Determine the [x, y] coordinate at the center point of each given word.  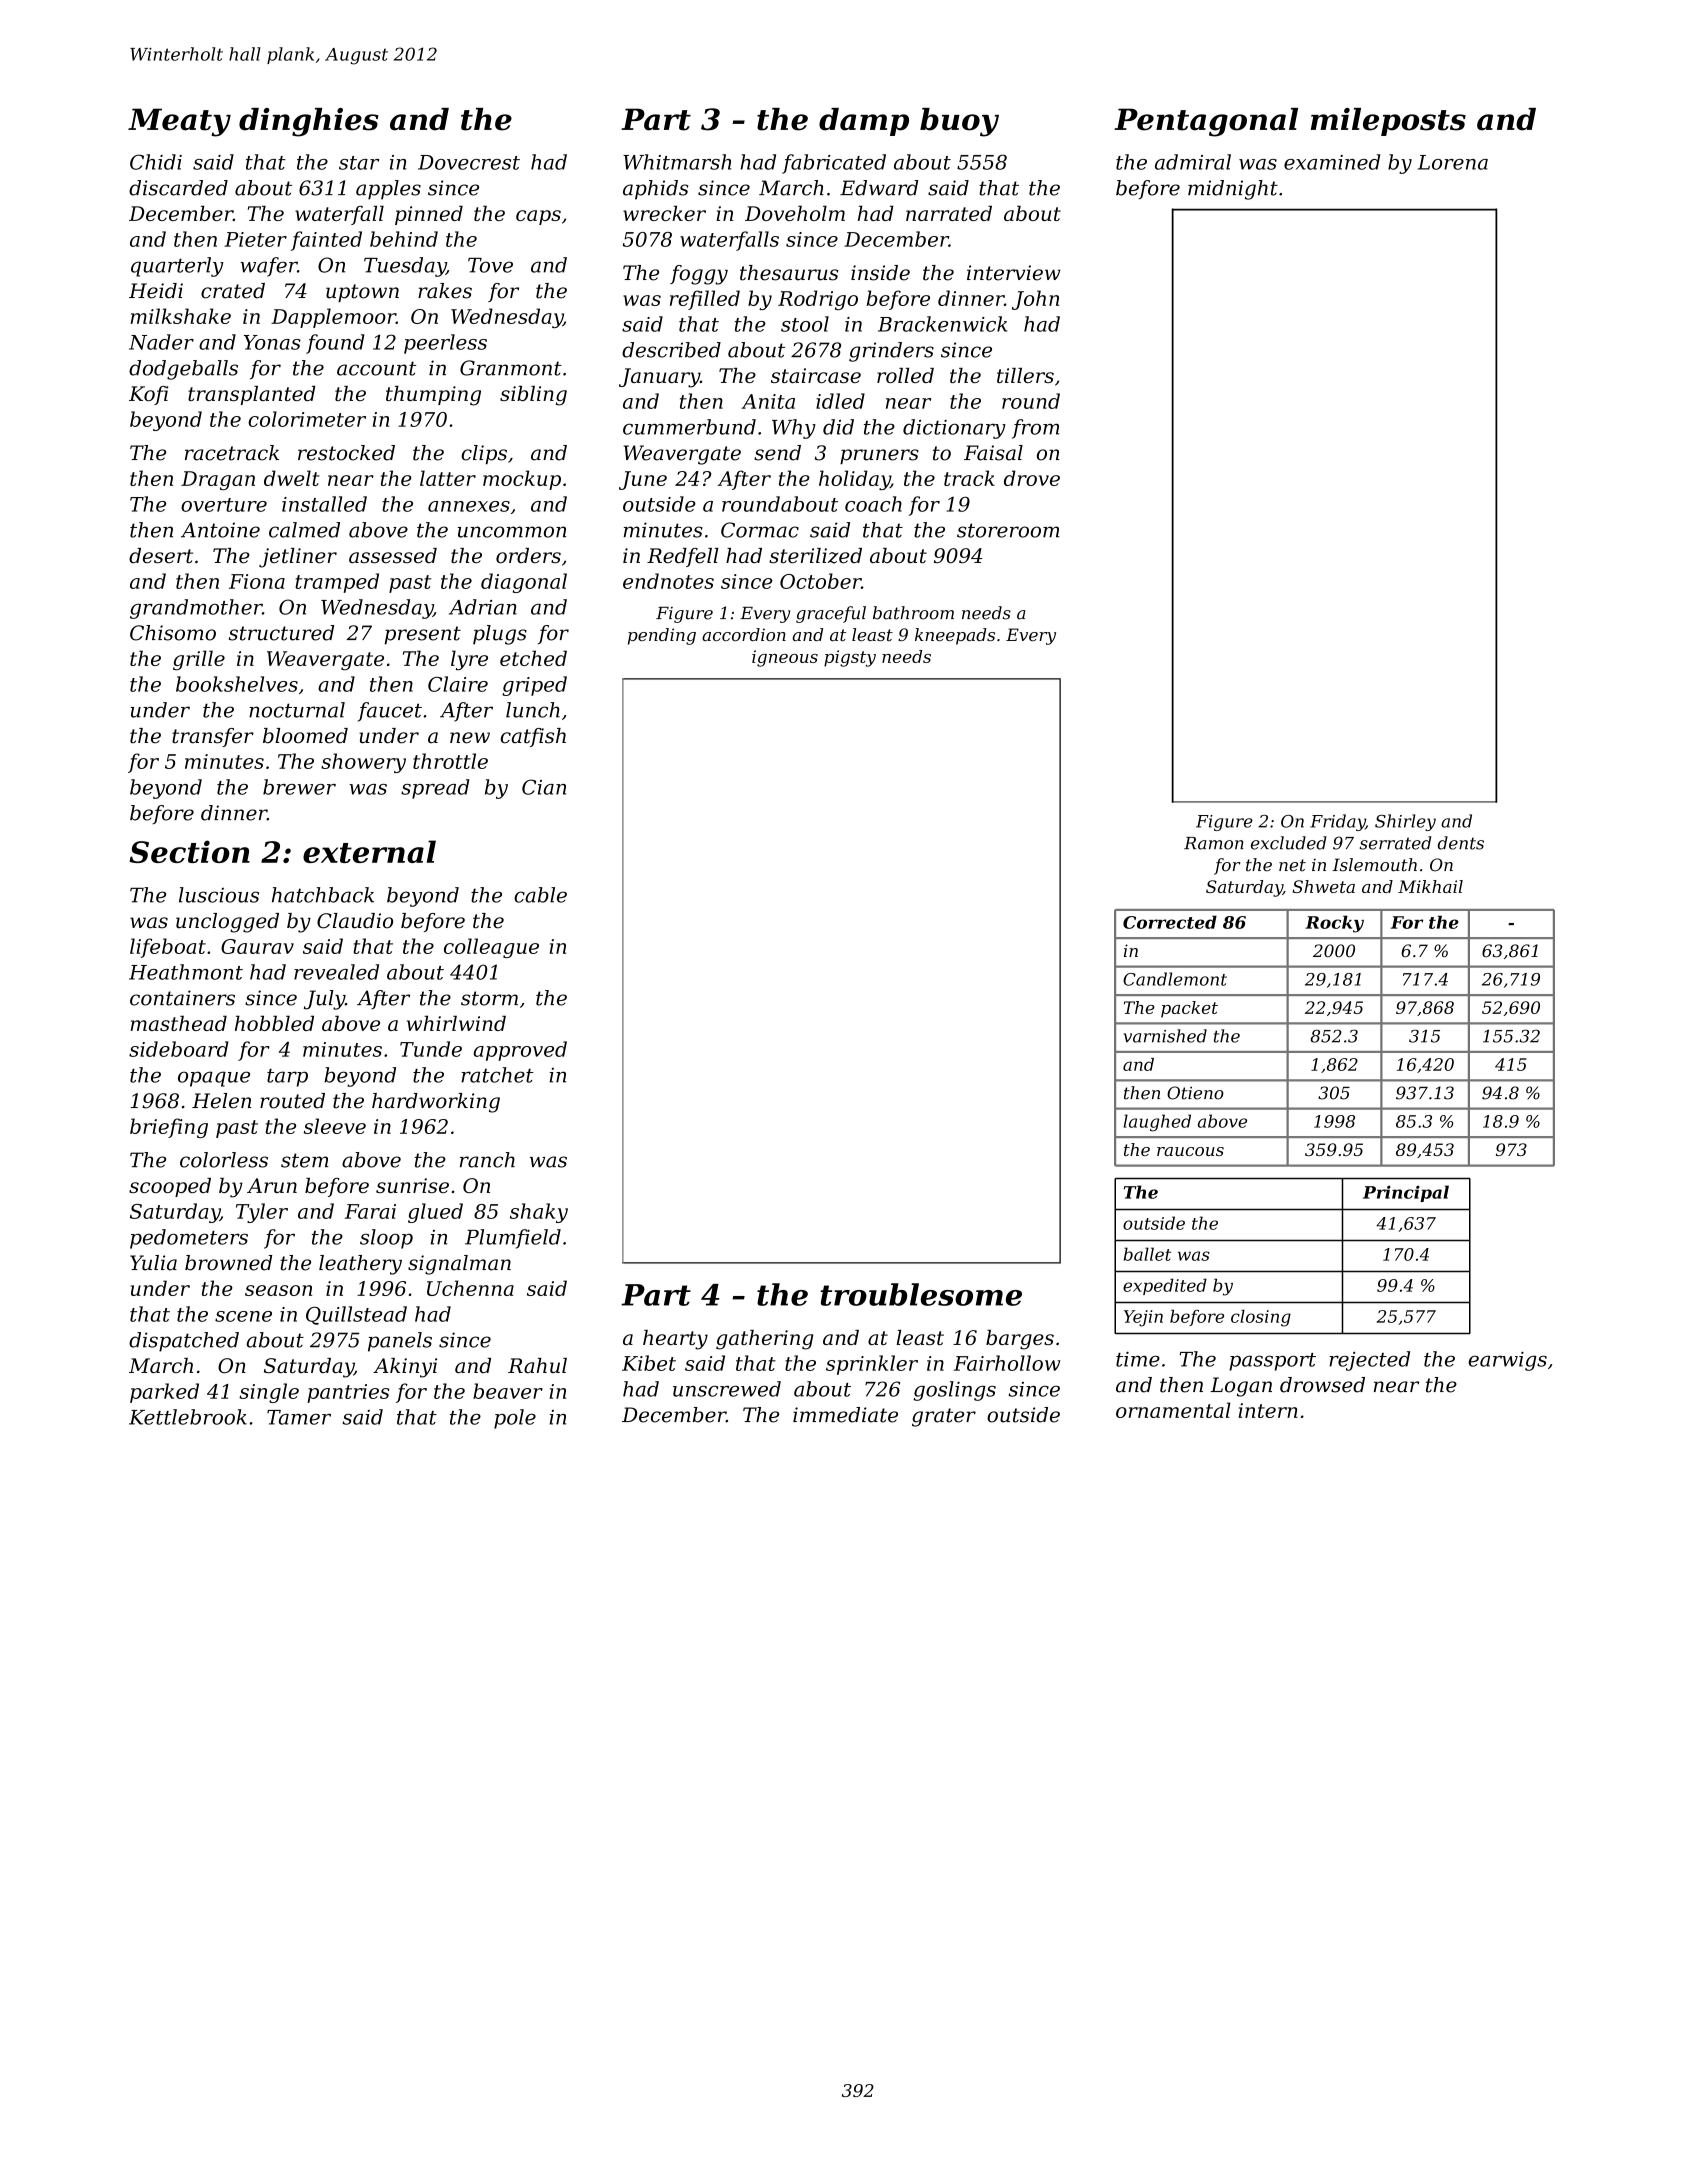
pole [515, 1419]
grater [944, 1417]
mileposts [1388, 122]
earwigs [1507, 1361]
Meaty [179, 122]
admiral [1193, 162]
